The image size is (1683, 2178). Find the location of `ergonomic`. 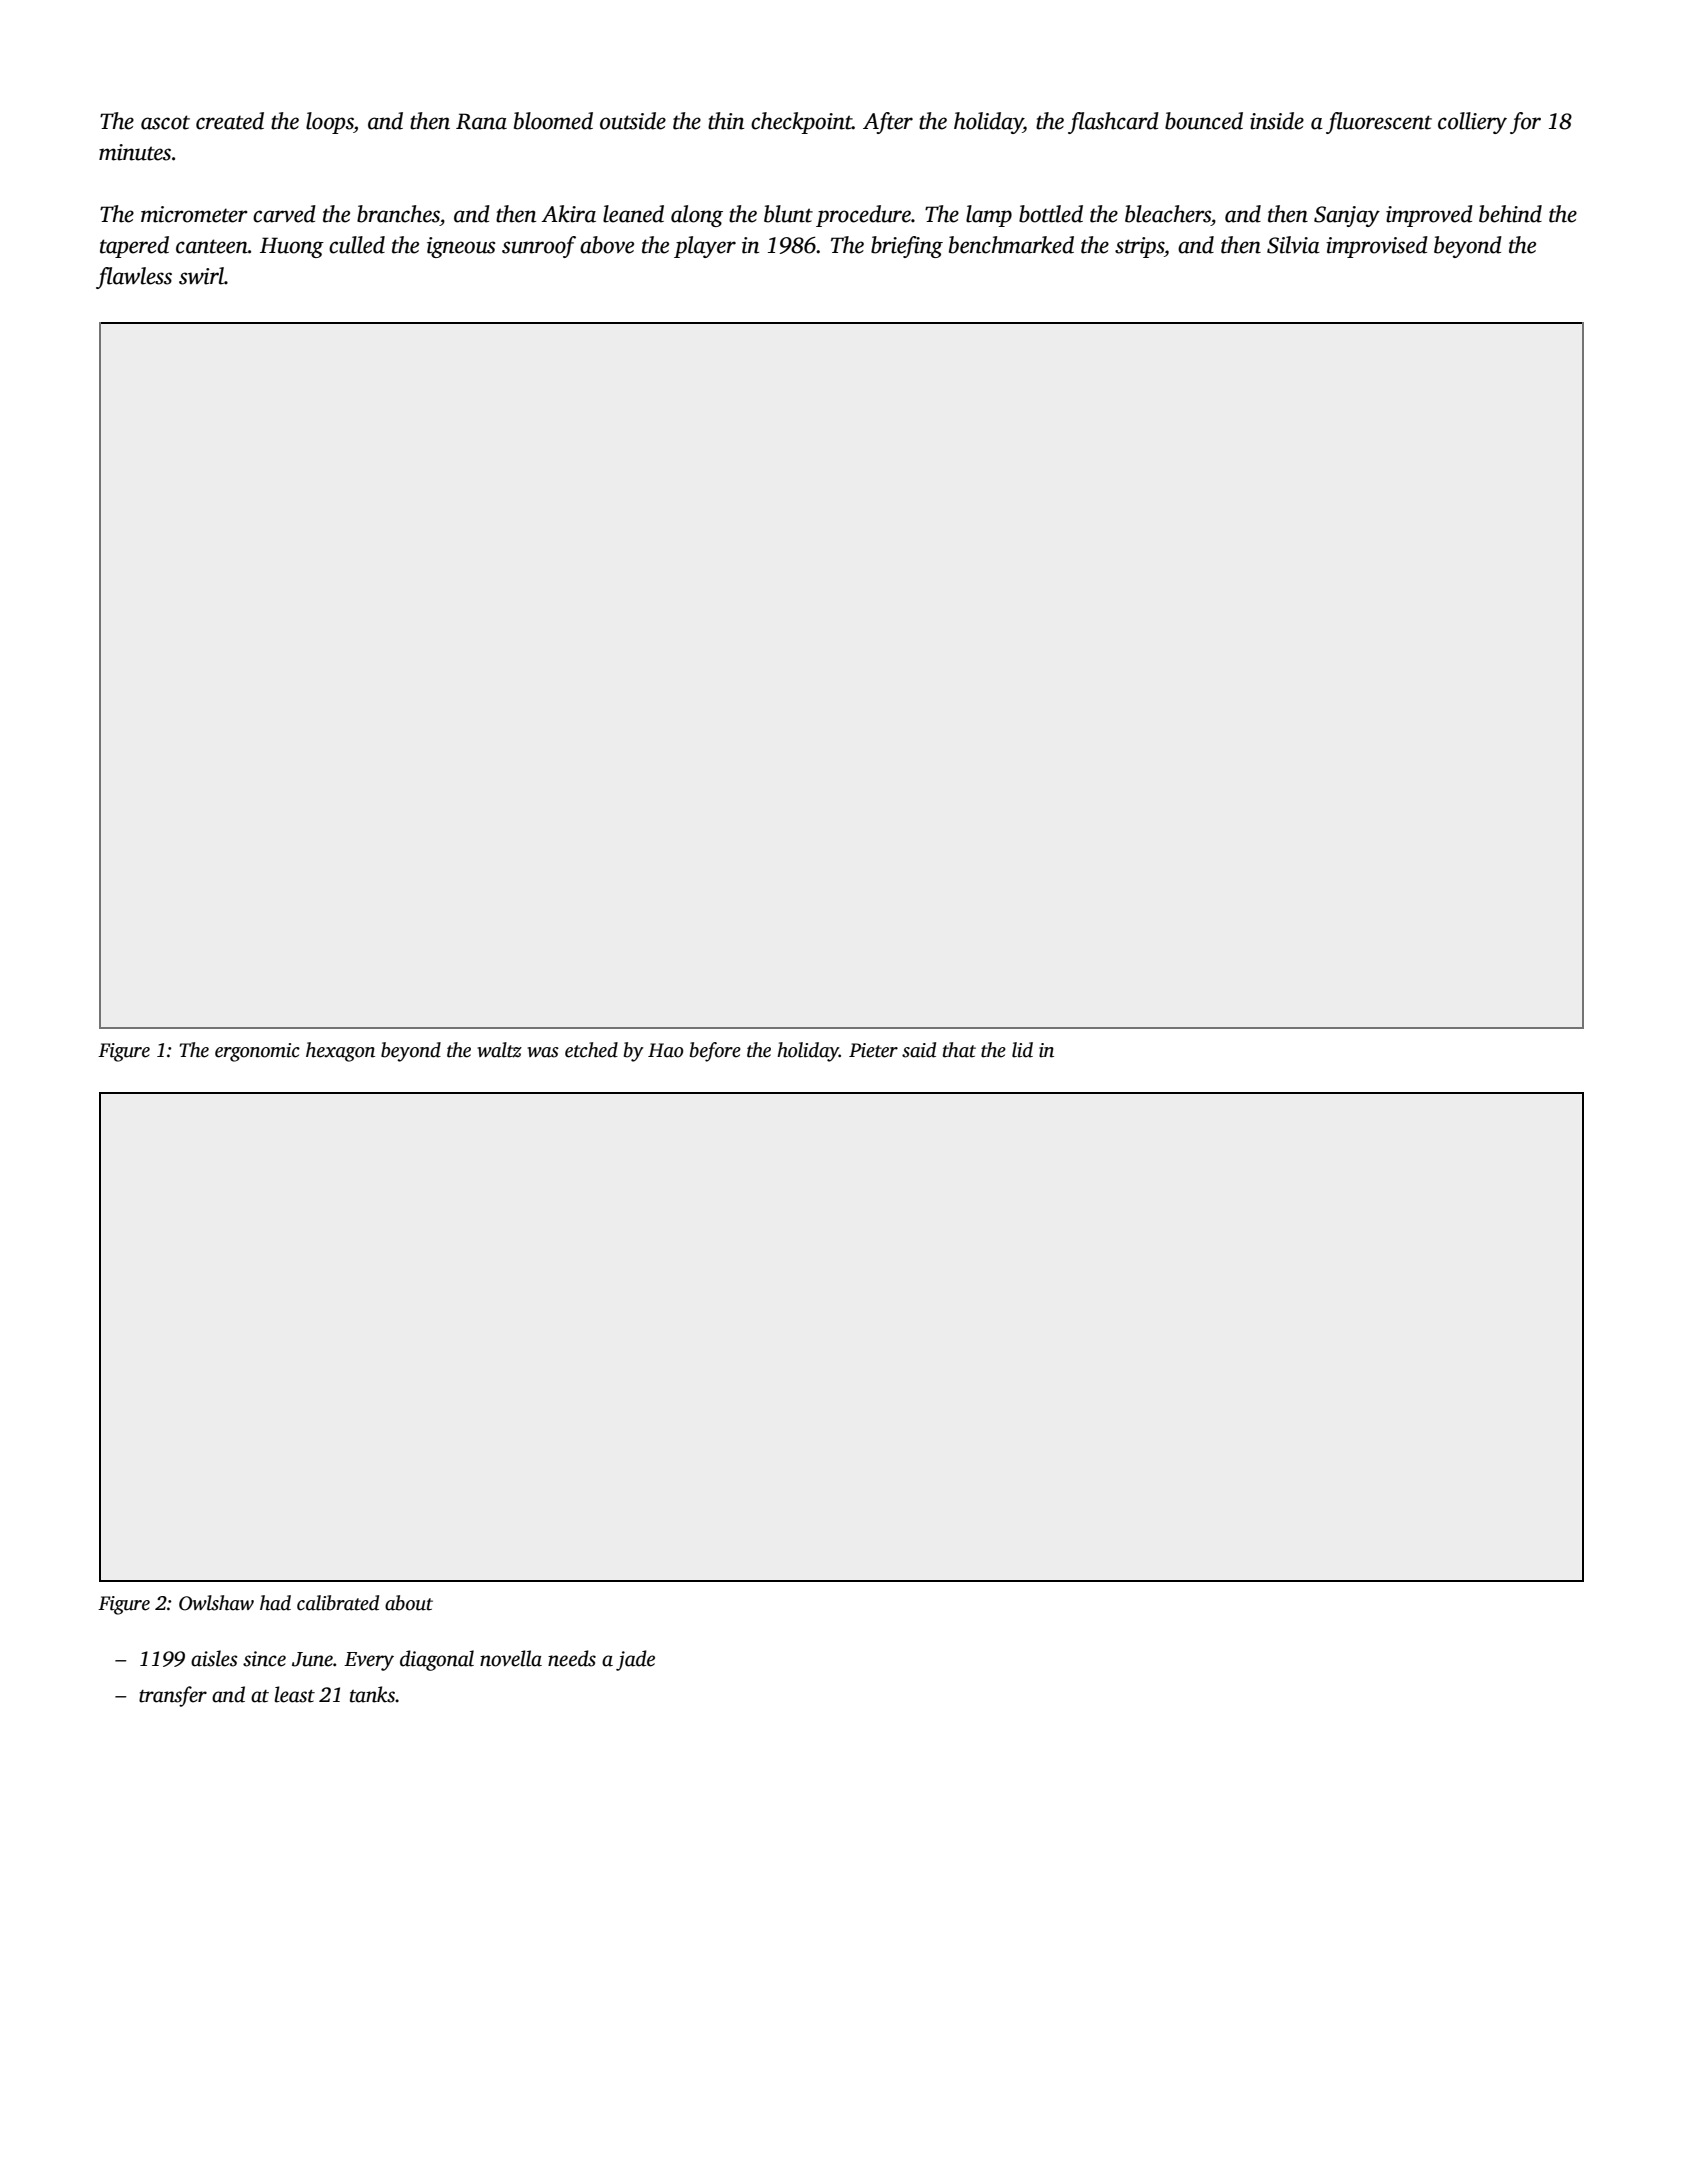

ergonomic is located at coordinates (257, 1052).
